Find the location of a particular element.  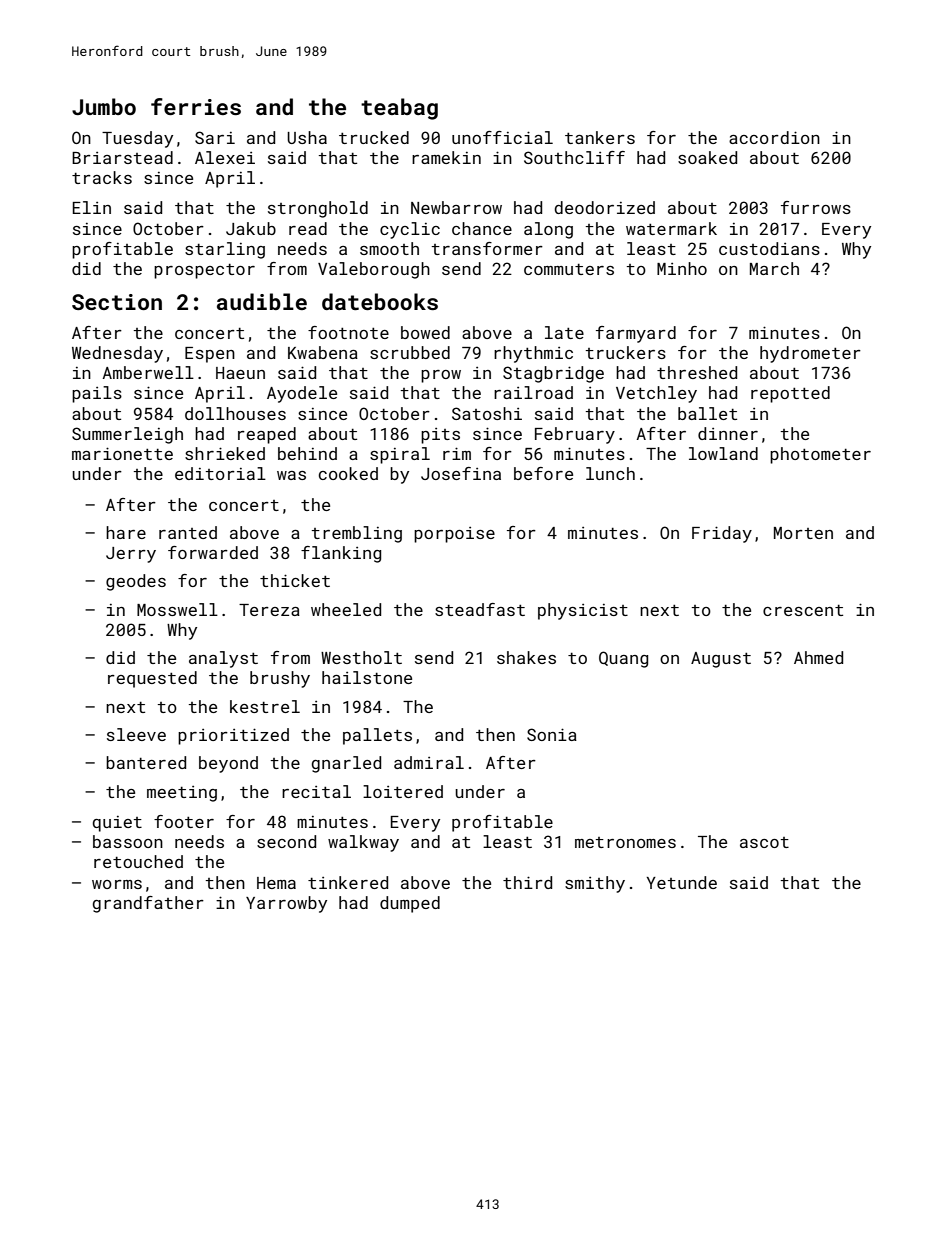

hydrometer is located at coordinates (810, 354).
